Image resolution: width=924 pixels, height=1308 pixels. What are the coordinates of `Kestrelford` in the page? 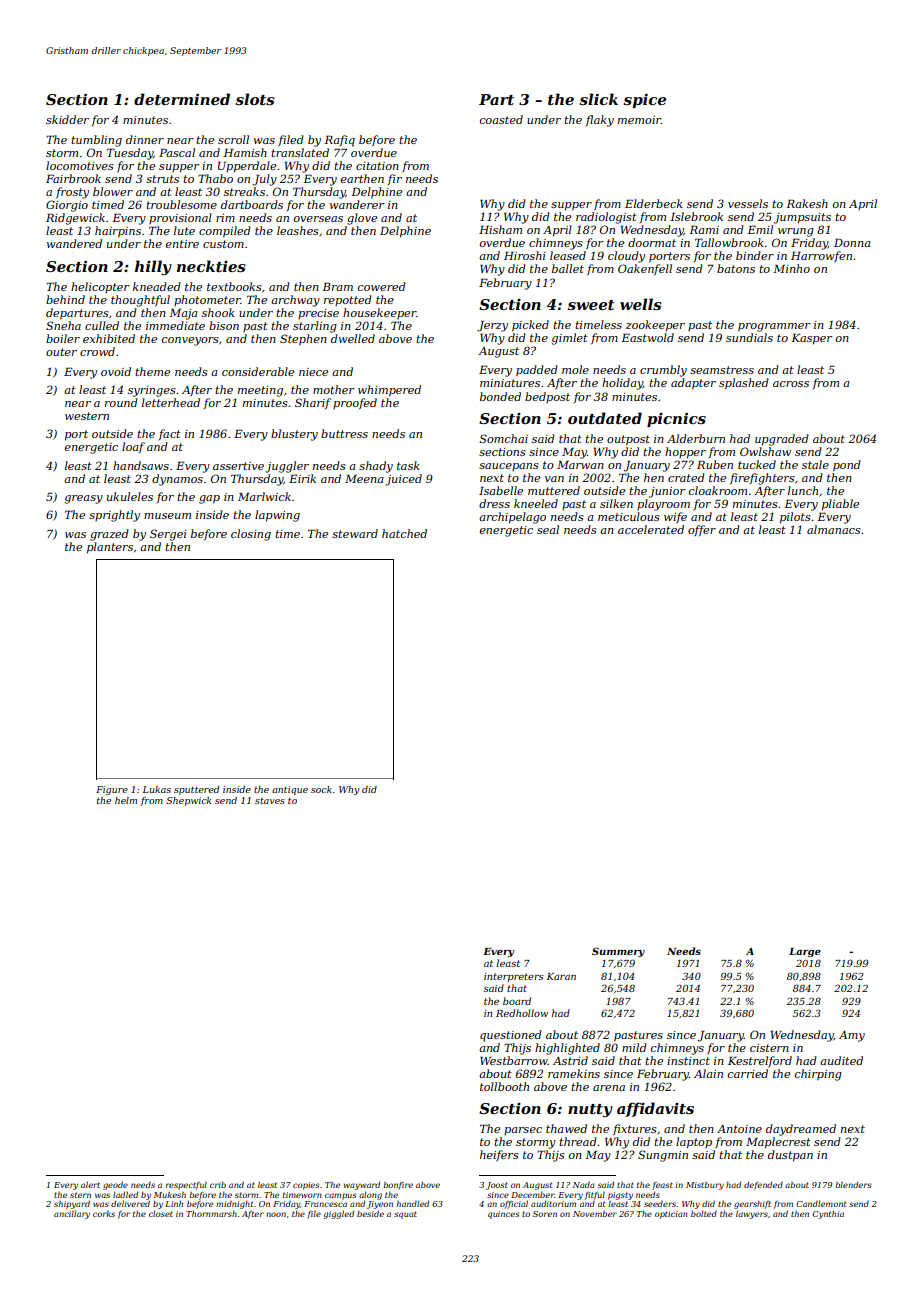 It's located at (760, 1062).
